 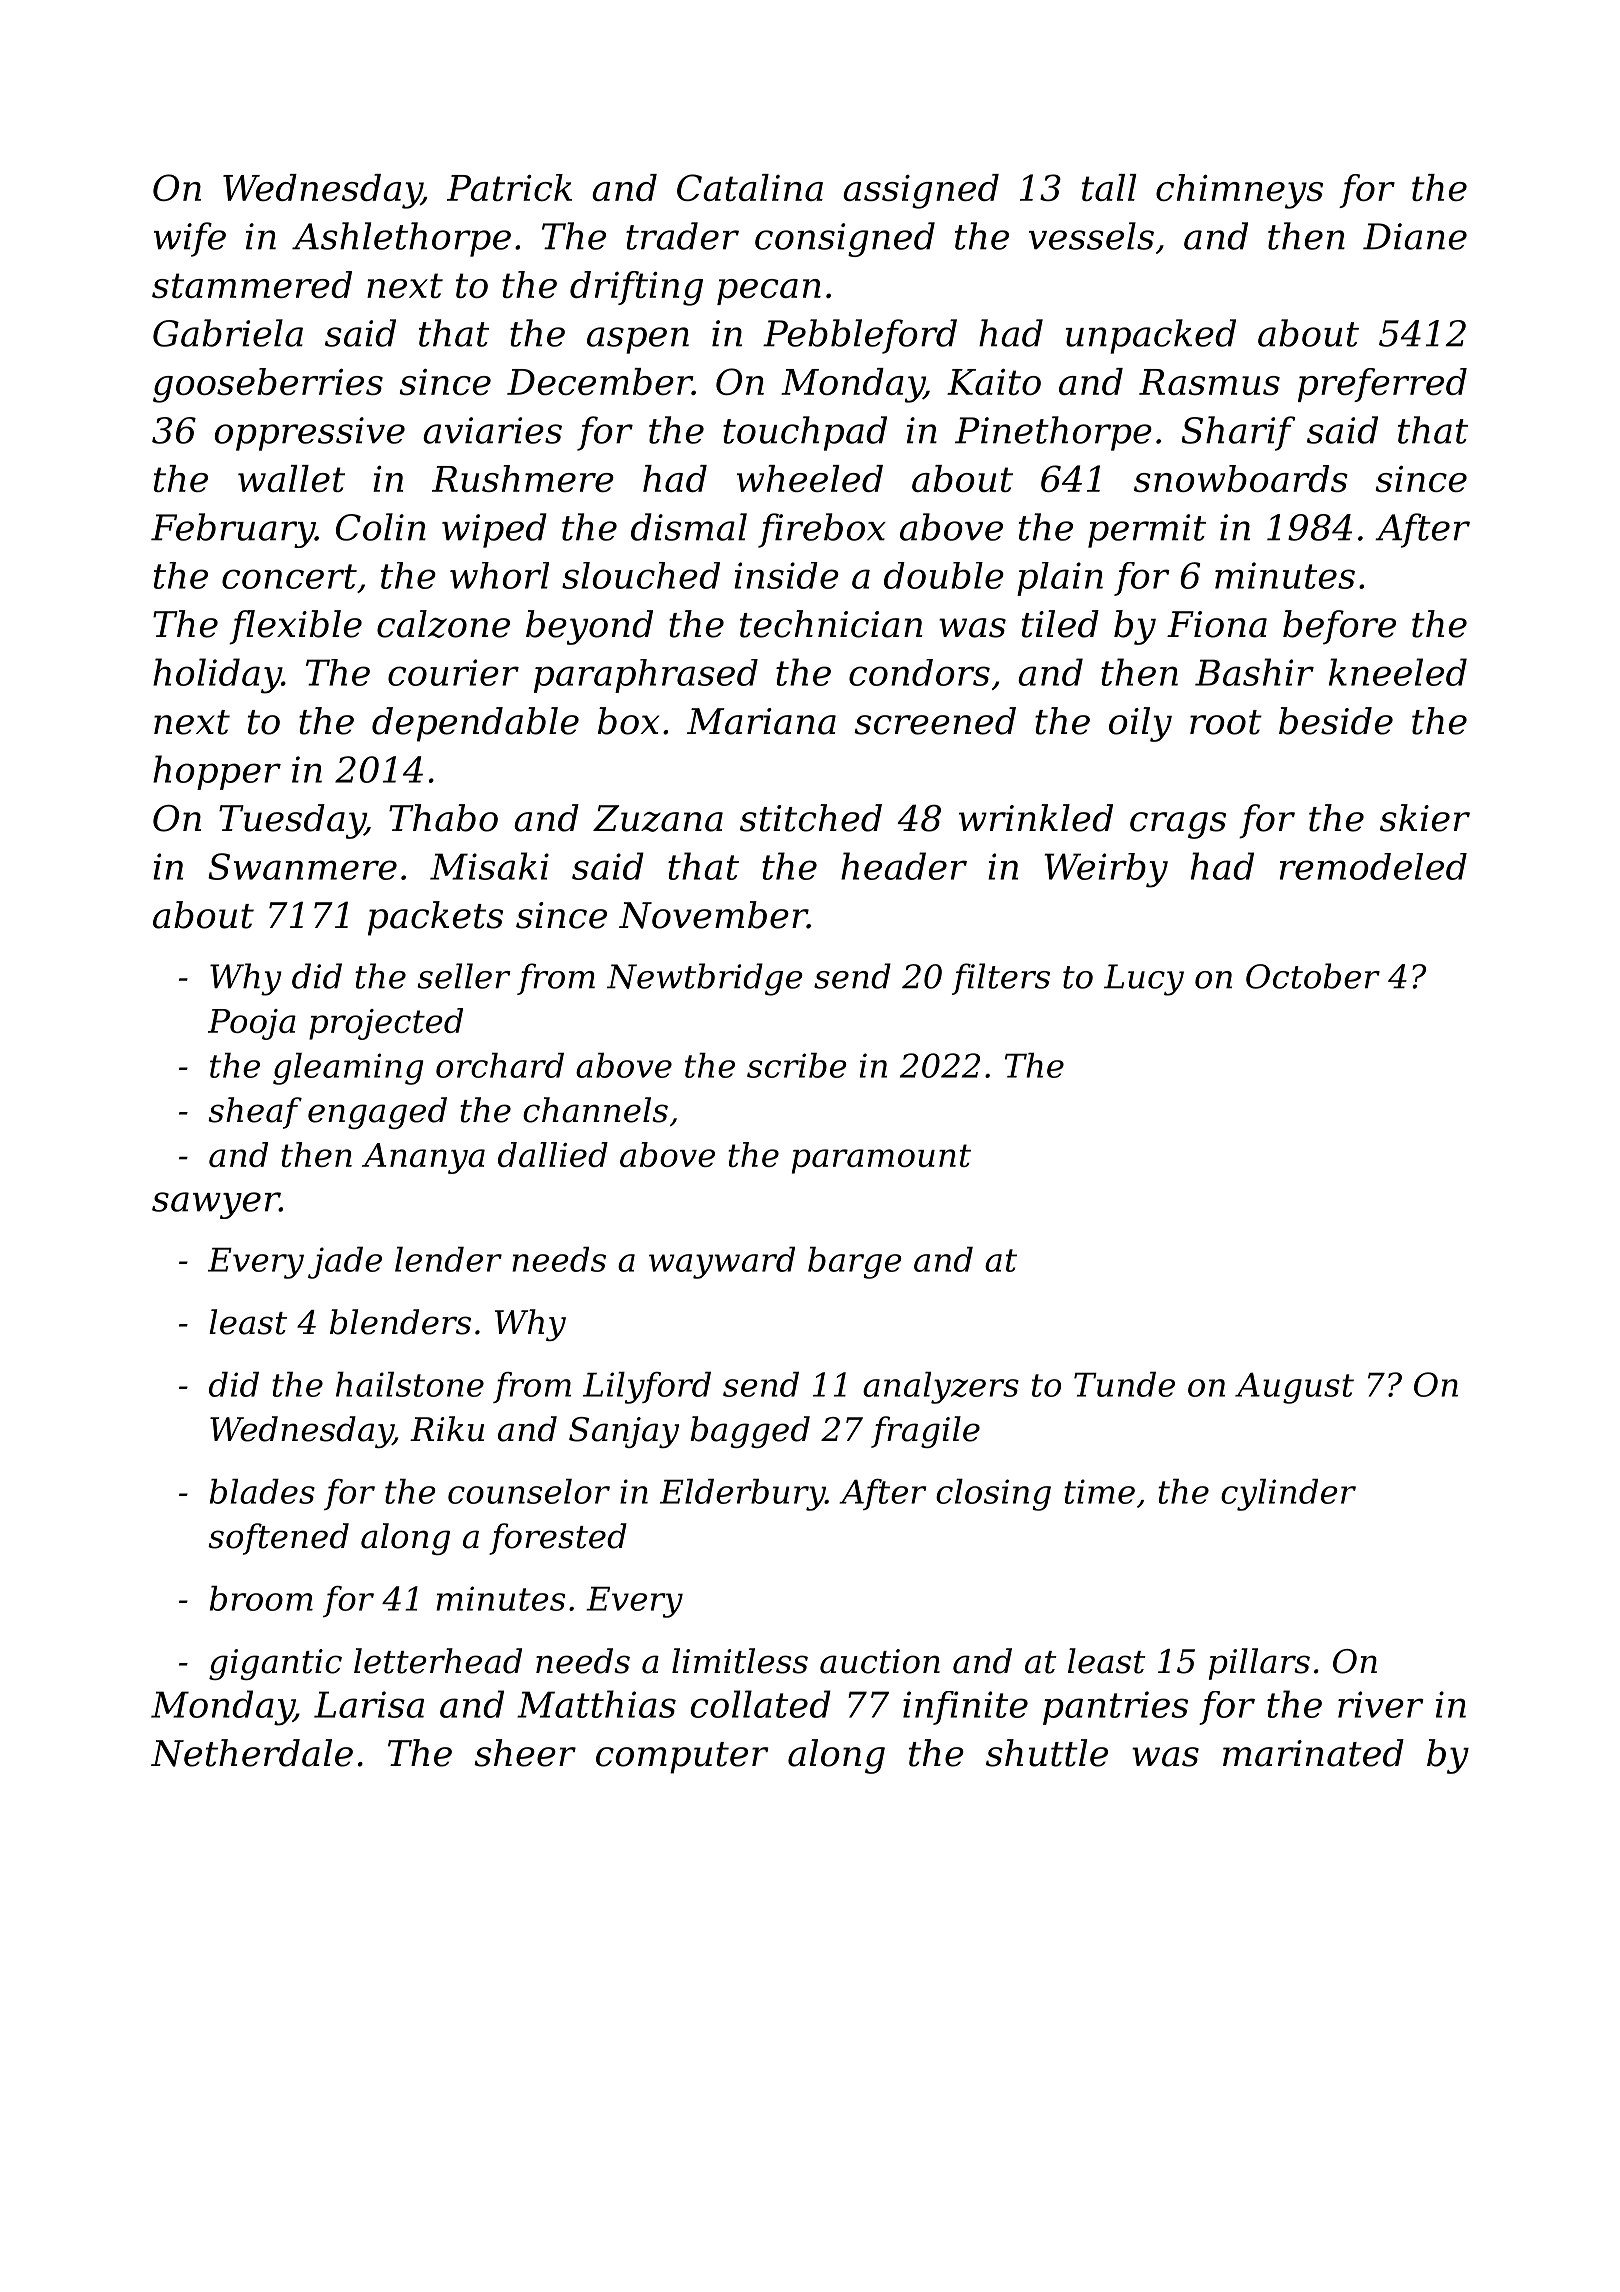 I want to click on Ashlethorpe, so click(x=401, y=239).
